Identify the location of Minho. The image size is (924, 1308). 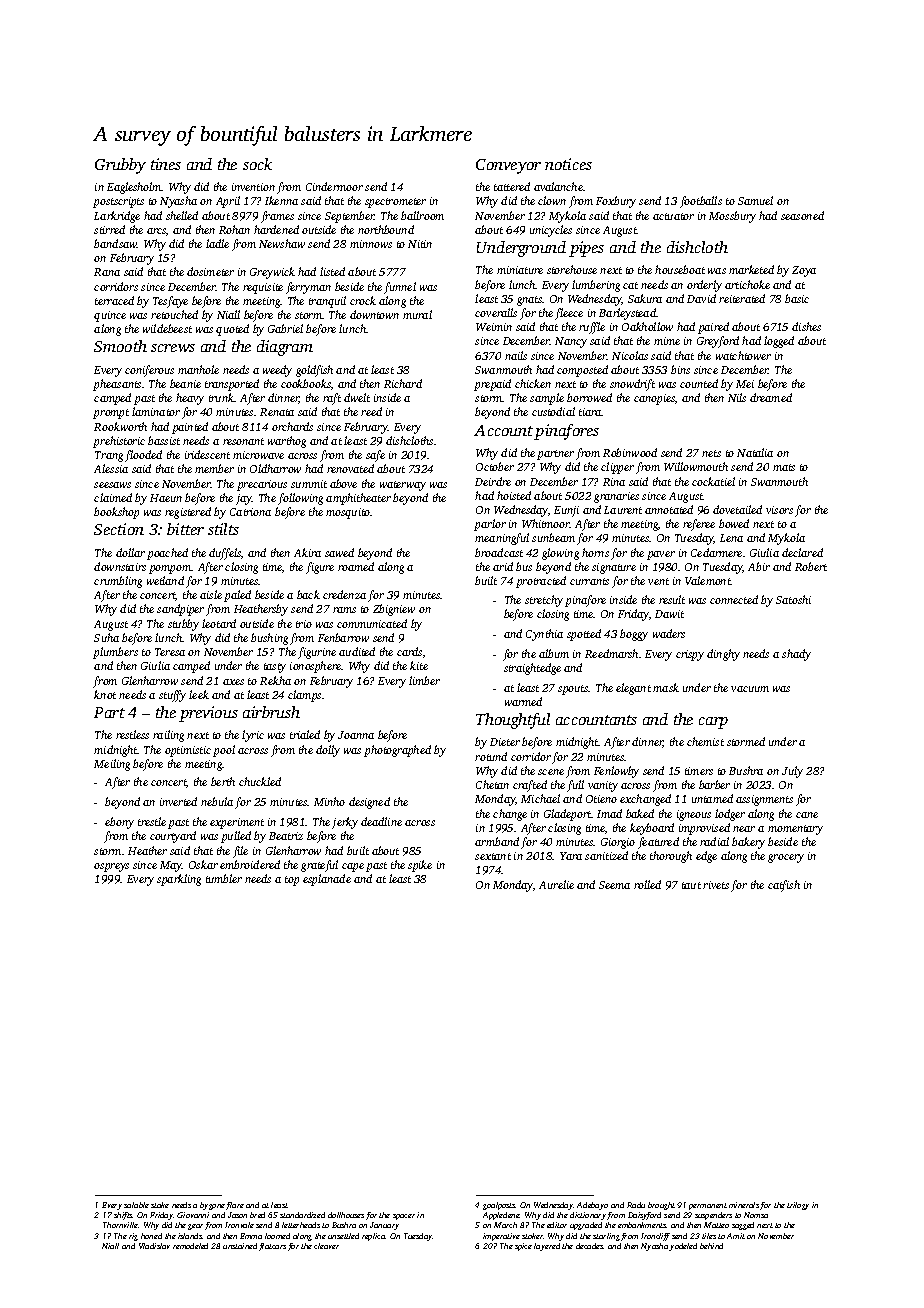
(329, 801).
